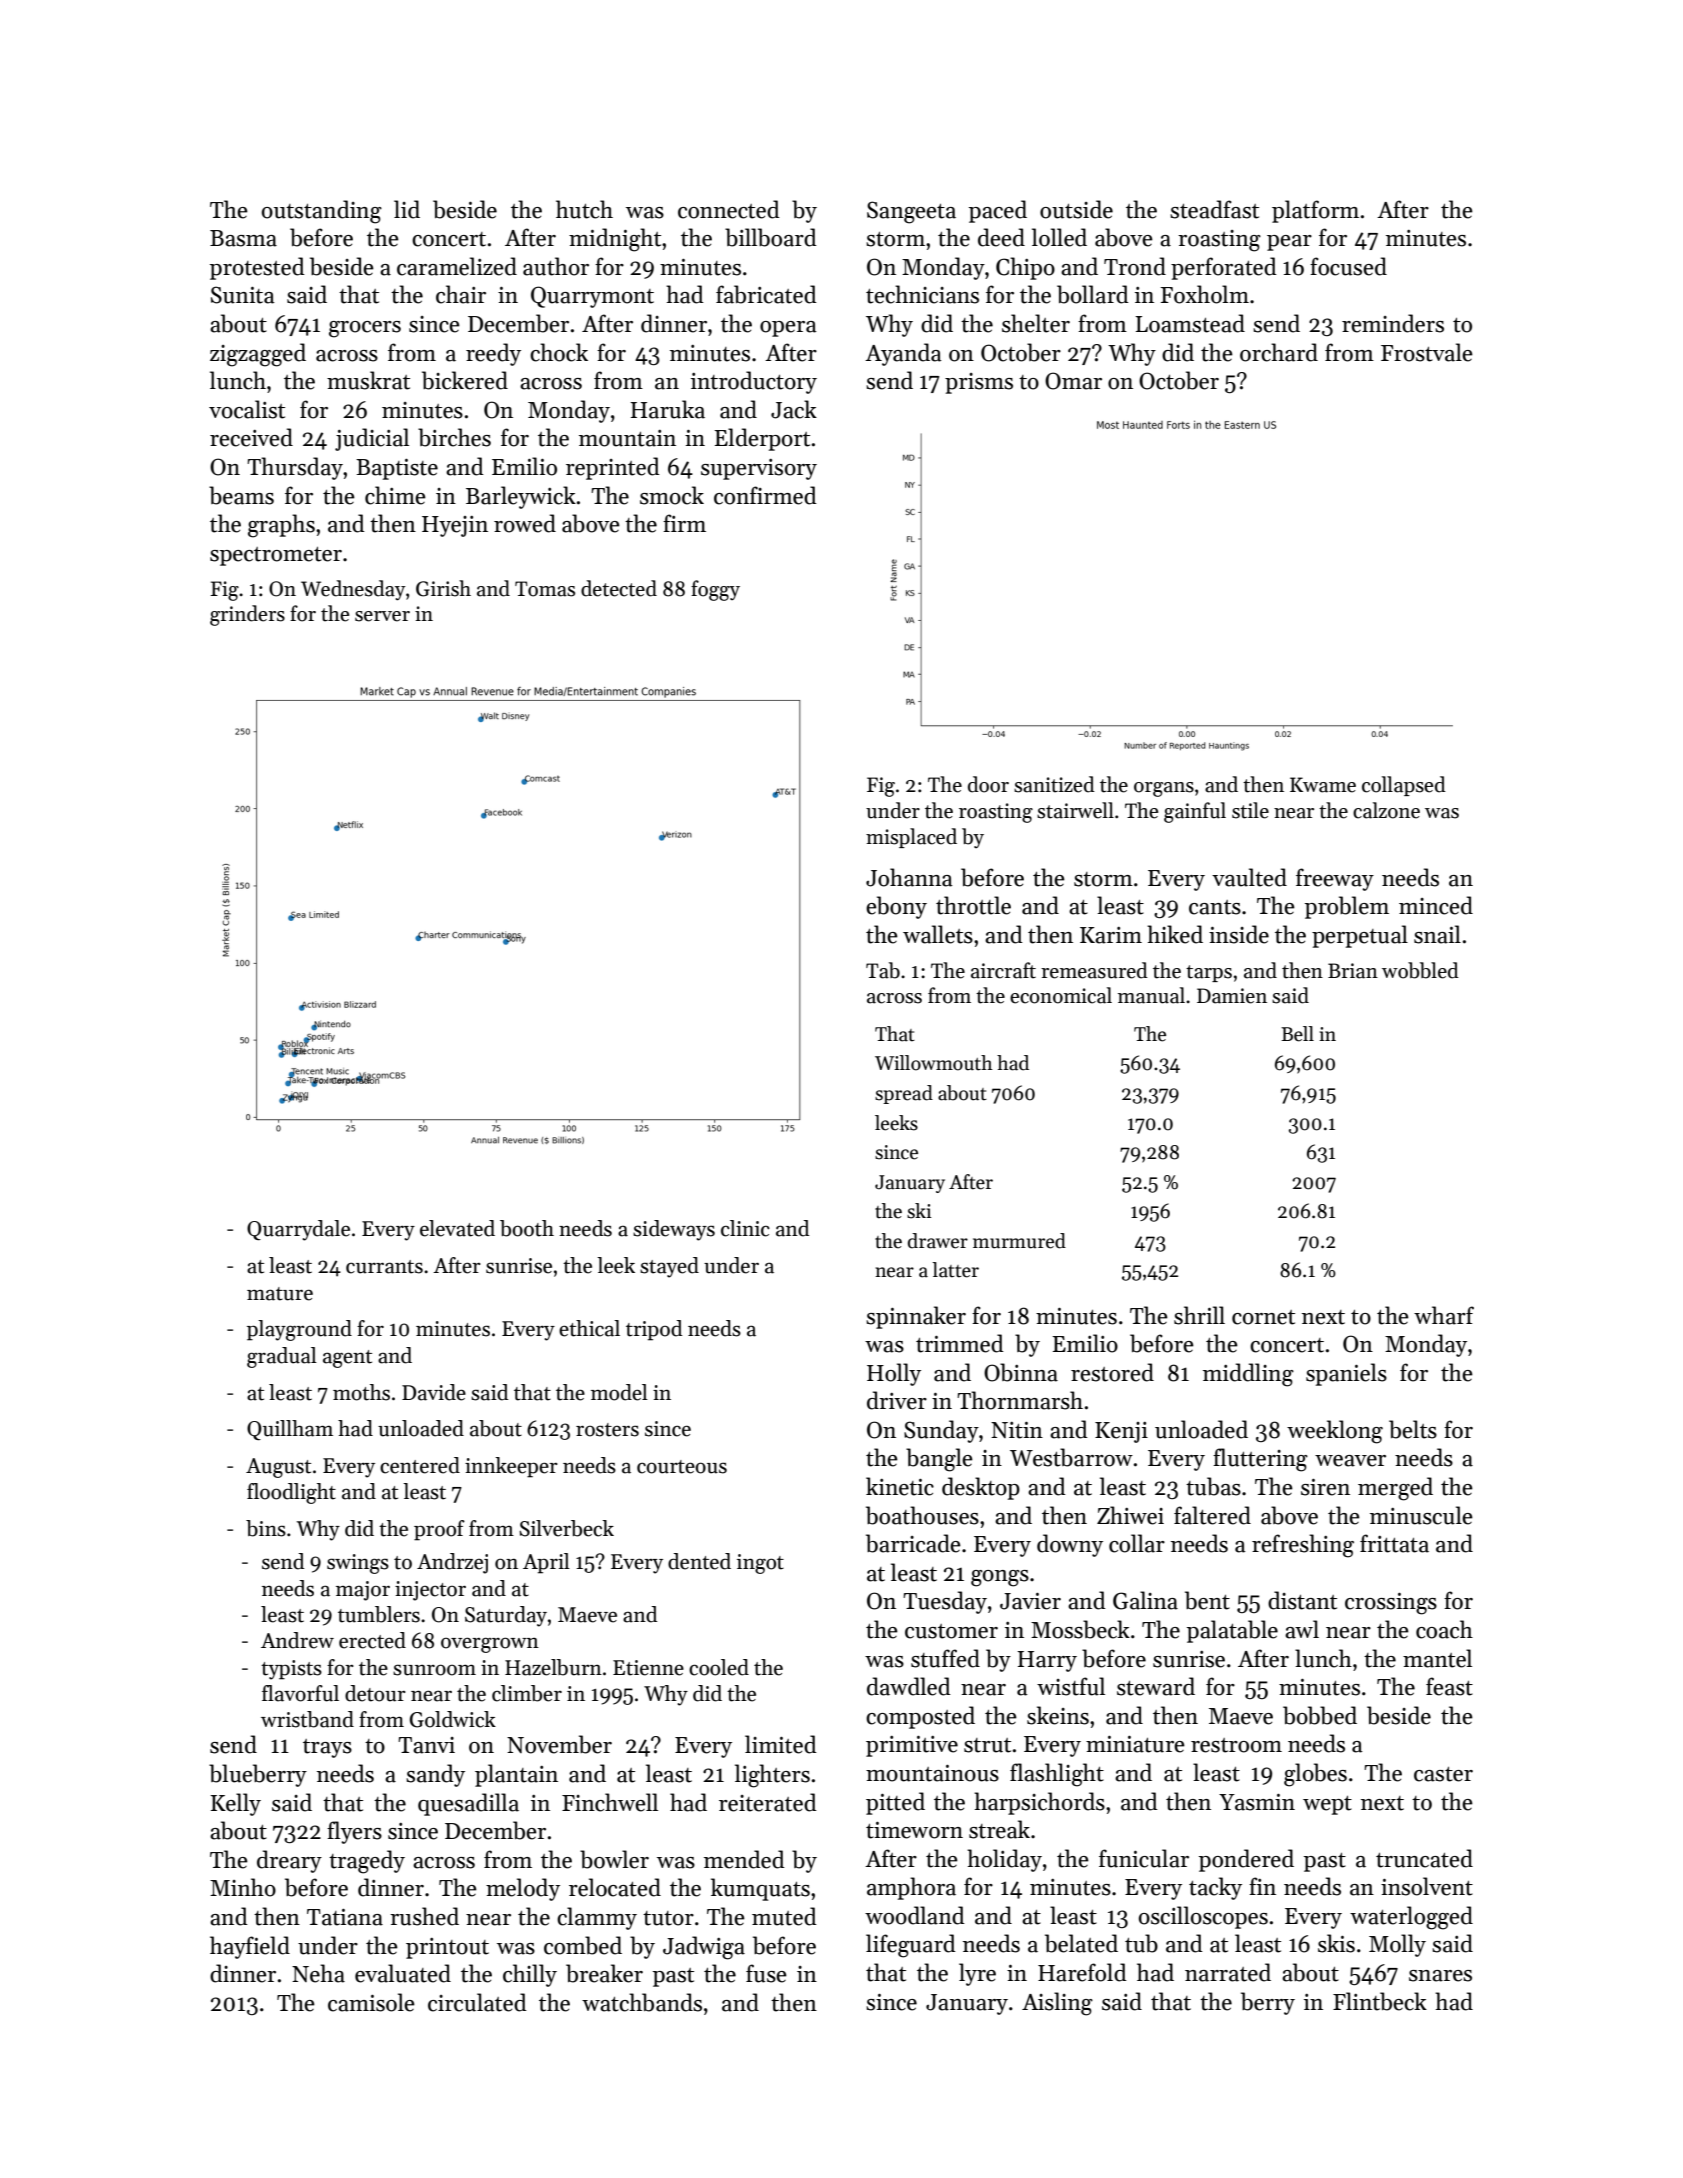  I want to click on lyre, so click(977, 1974).
